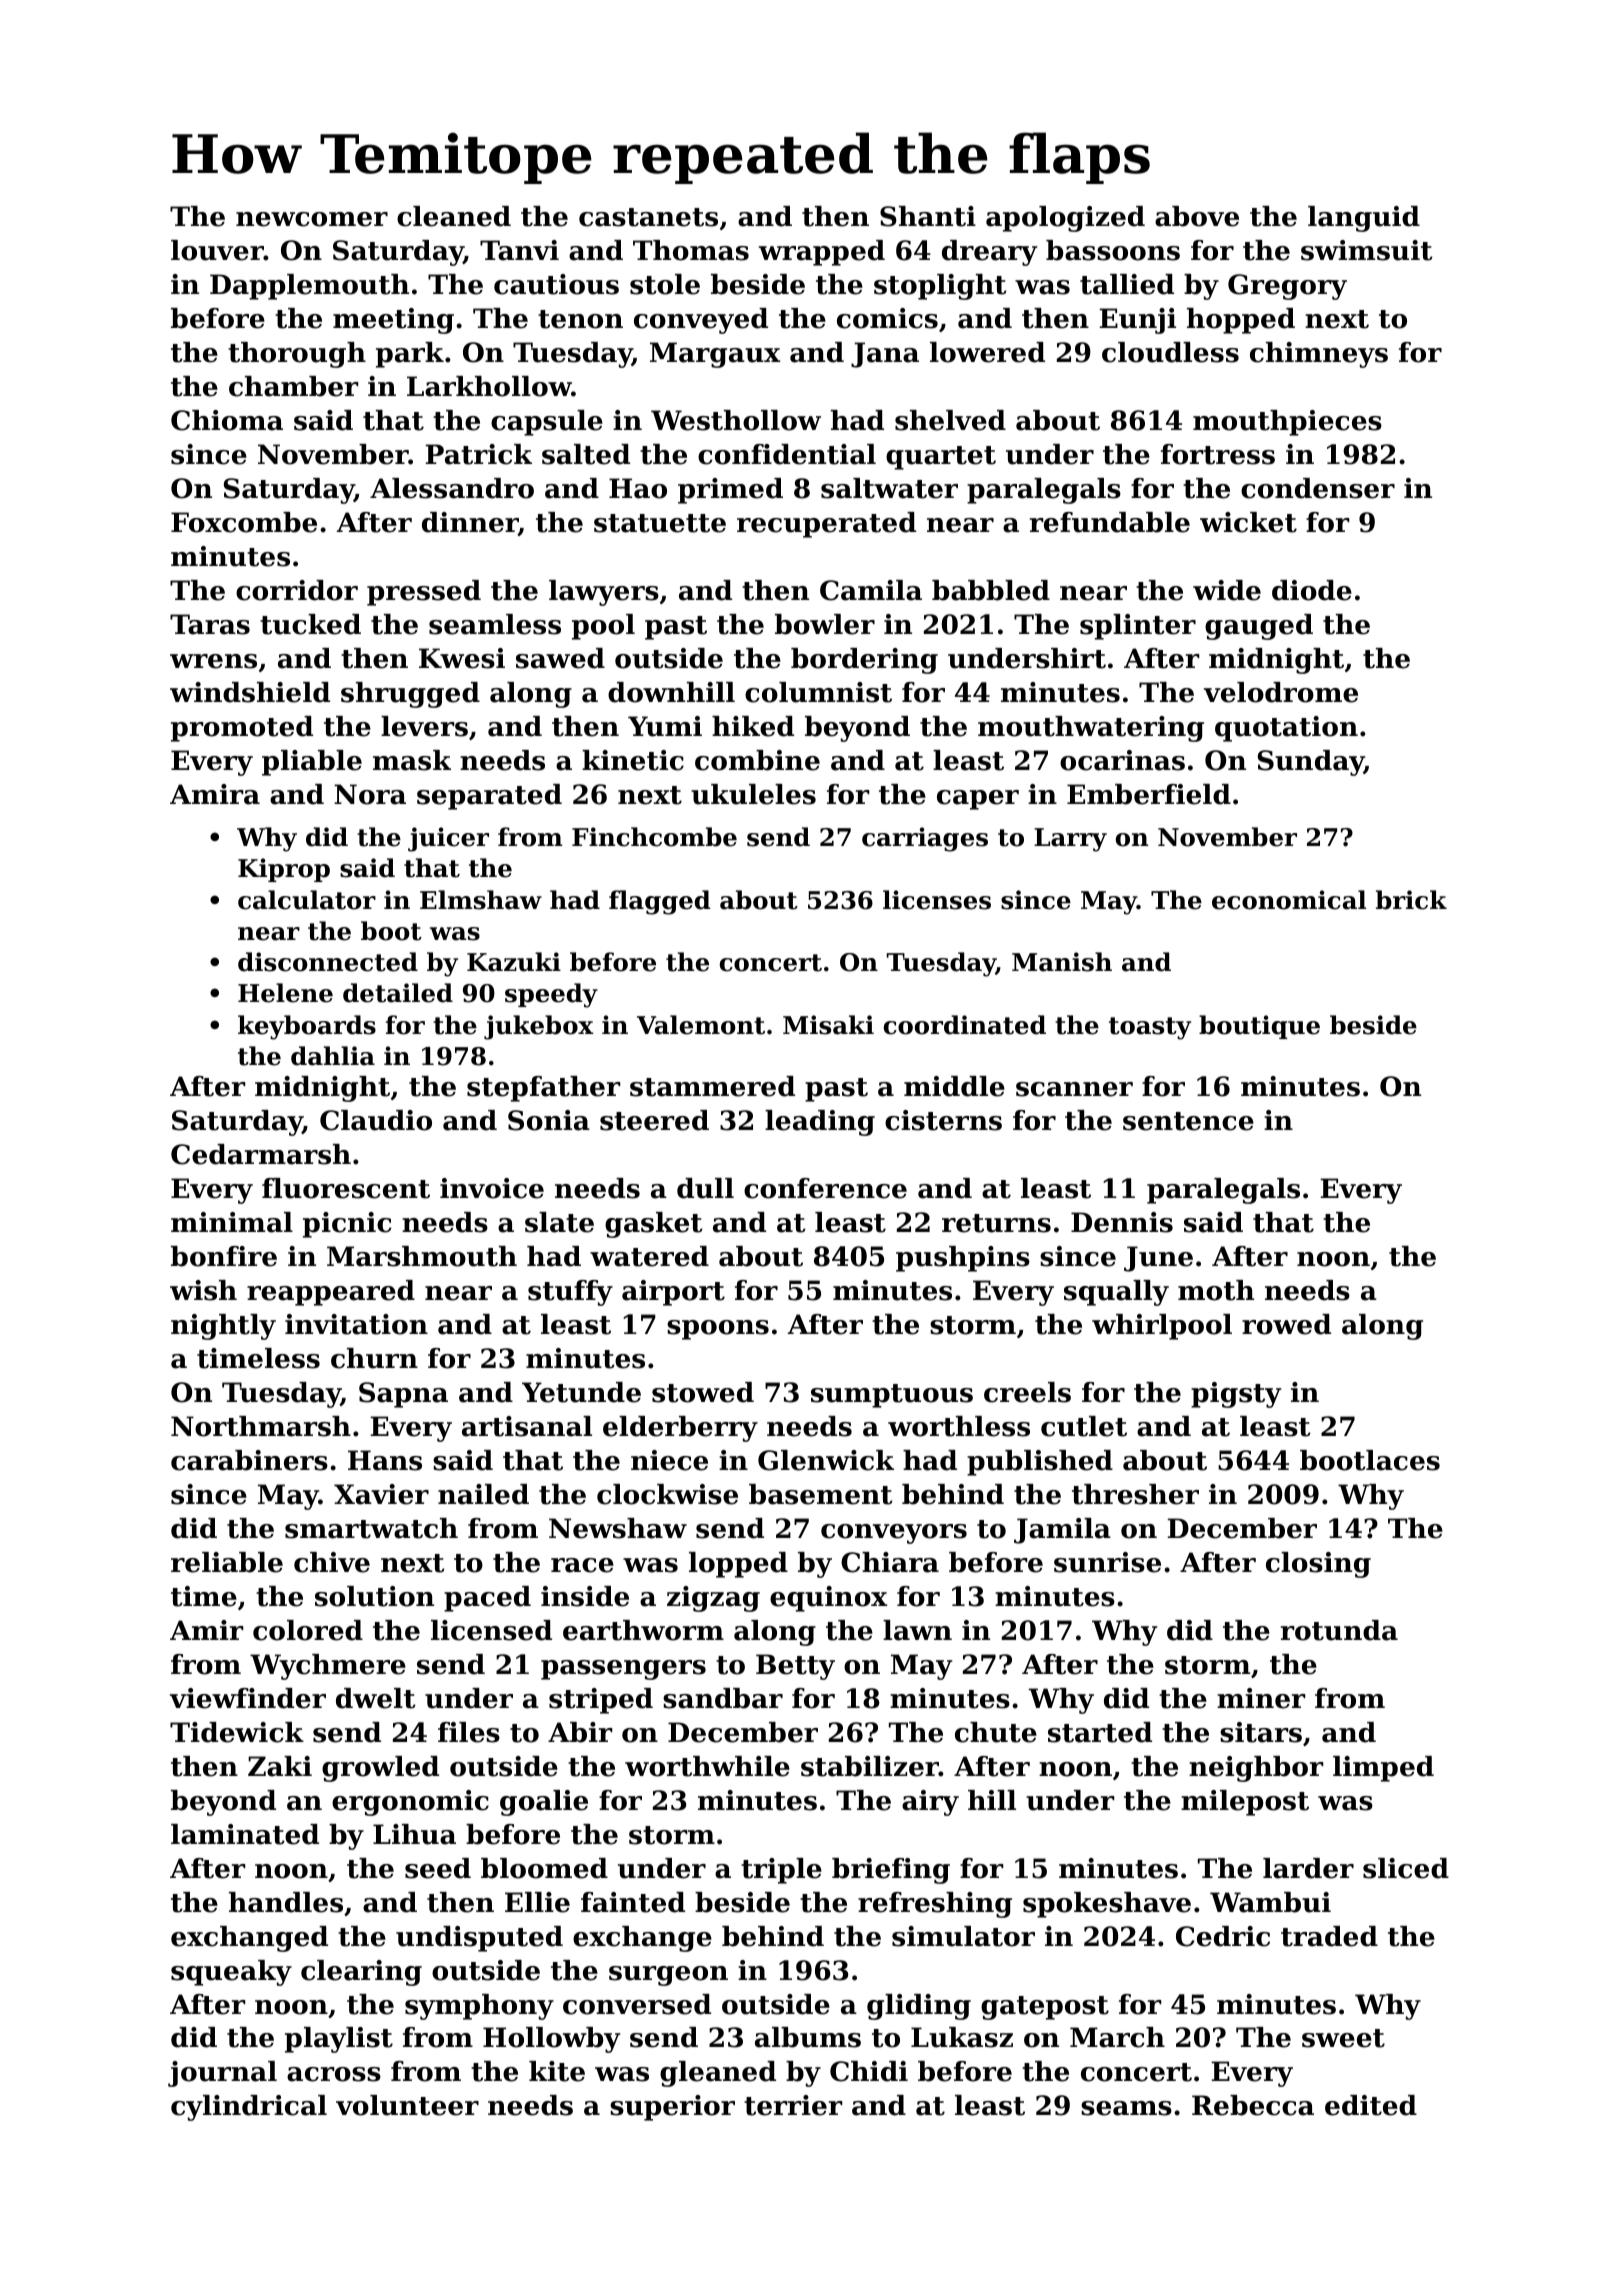 The image size is (1620, 2292). What do you see at coordinates (231, 1973) in the screenshot?
I see `squeaky` at bounding box center [231, 1973].
